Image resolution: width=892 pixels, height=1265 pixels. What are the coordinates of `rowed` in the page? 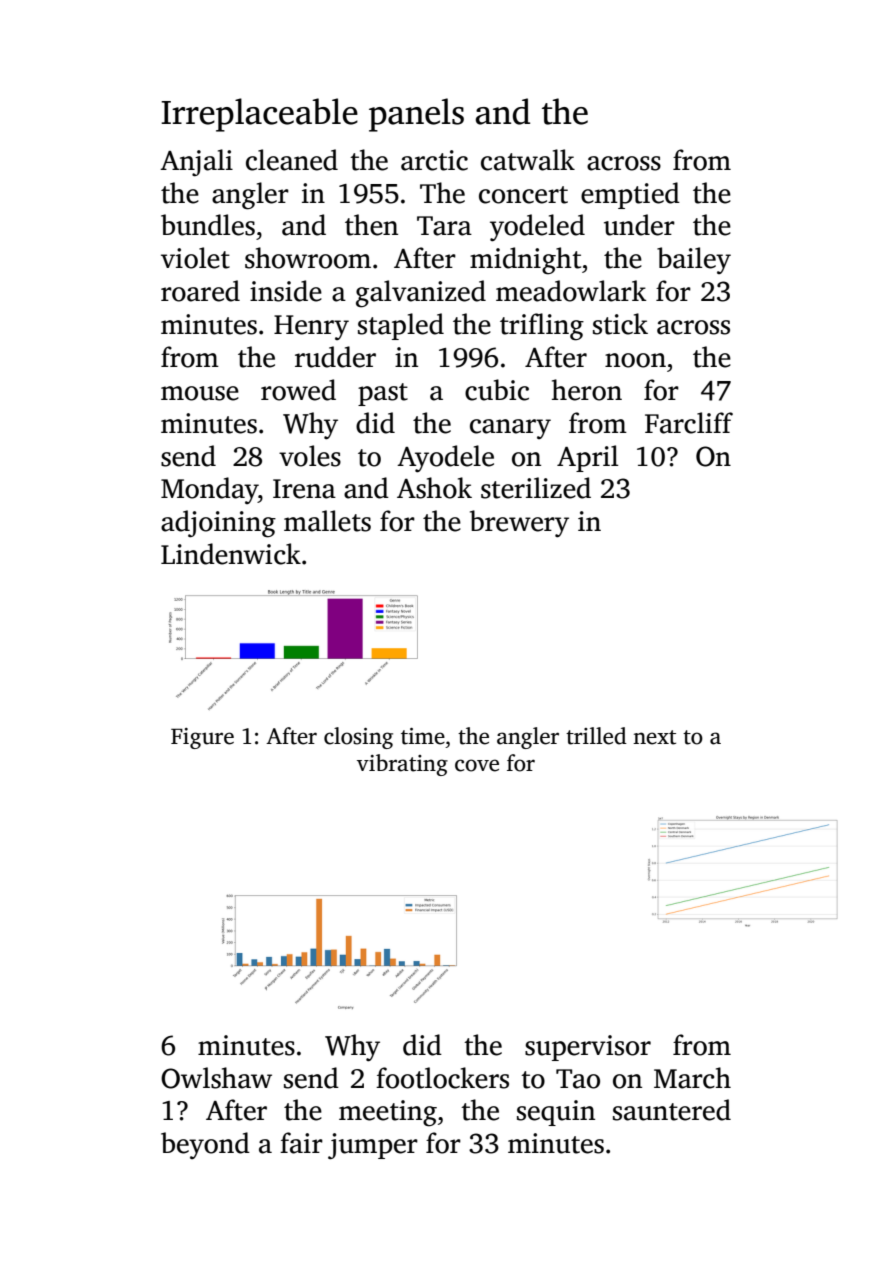 It's located at (298, 390).
